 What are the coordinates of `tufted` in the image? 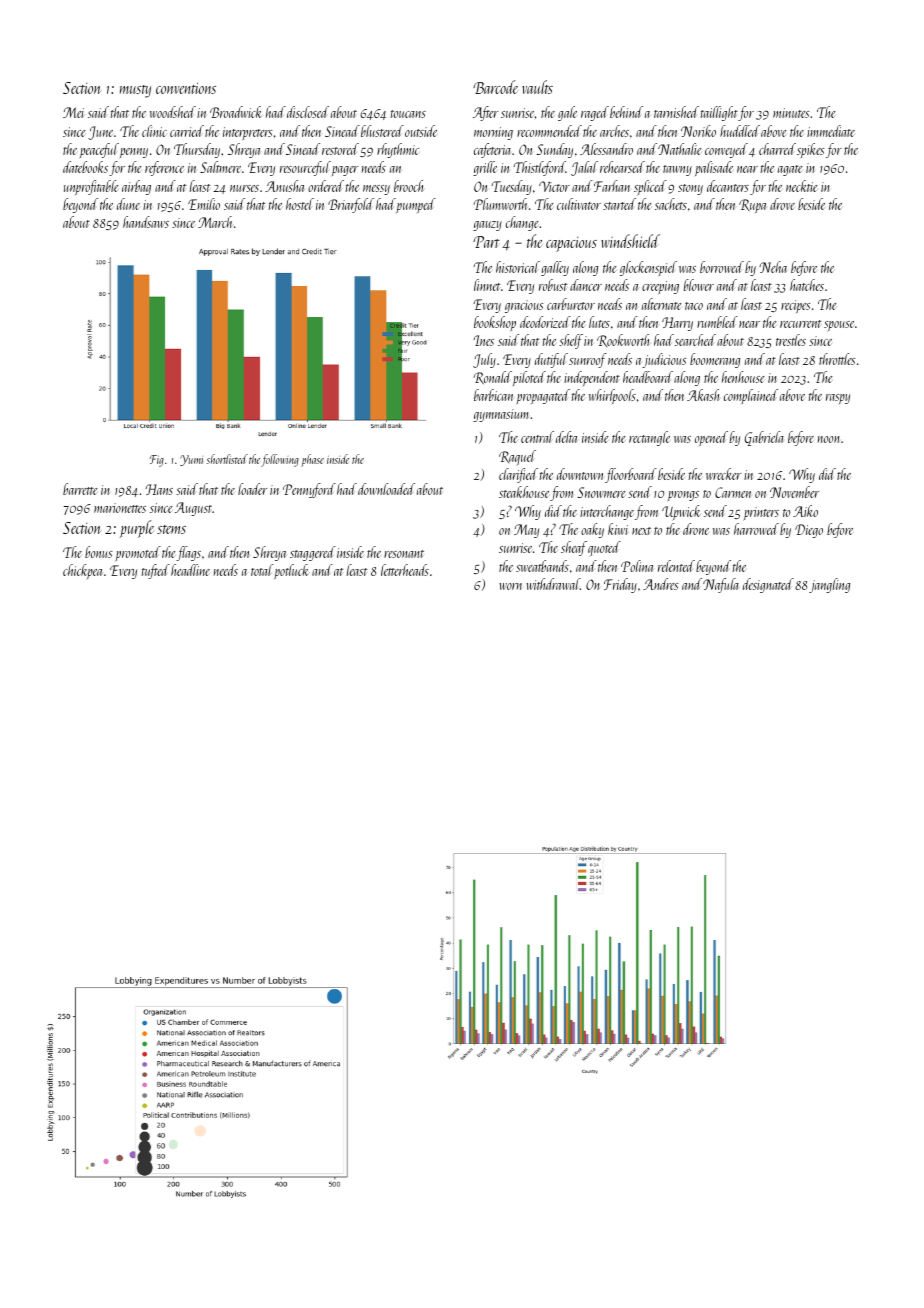 It's located at (155, 571).
